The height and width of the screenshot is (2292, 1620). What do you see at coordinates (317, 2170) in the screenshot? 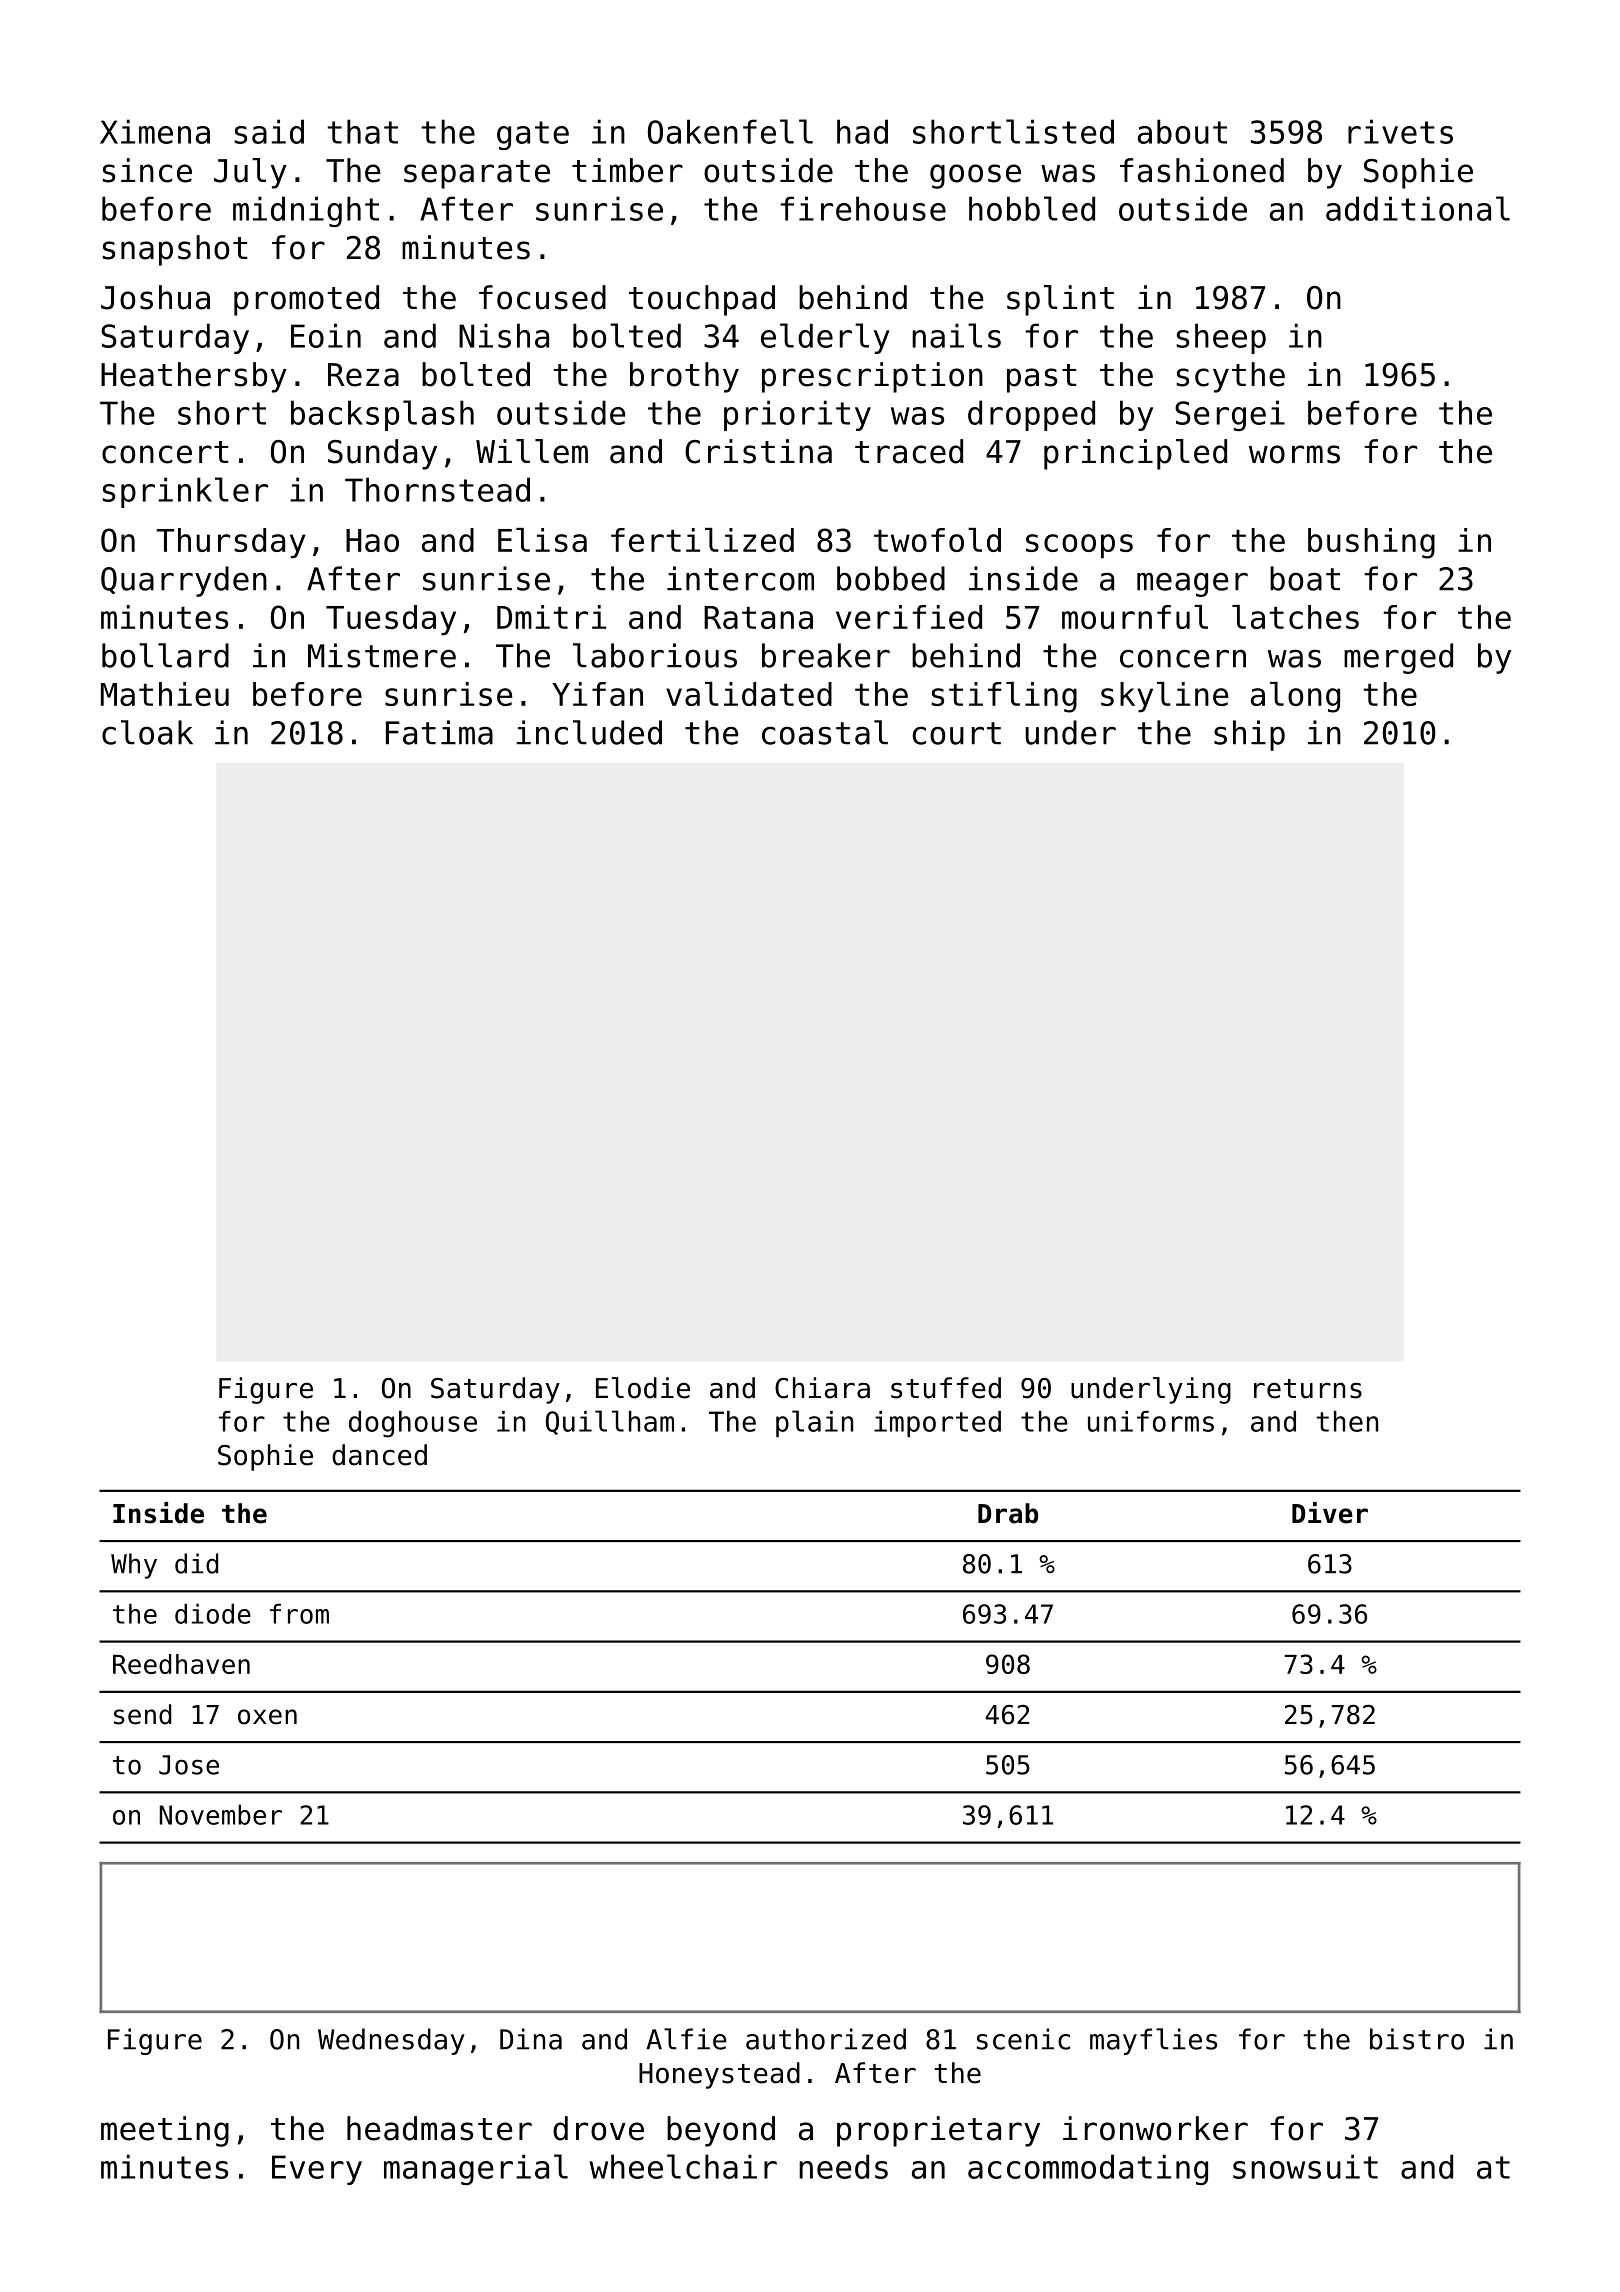
I see `Every` at bounding box center [317, 2170].
